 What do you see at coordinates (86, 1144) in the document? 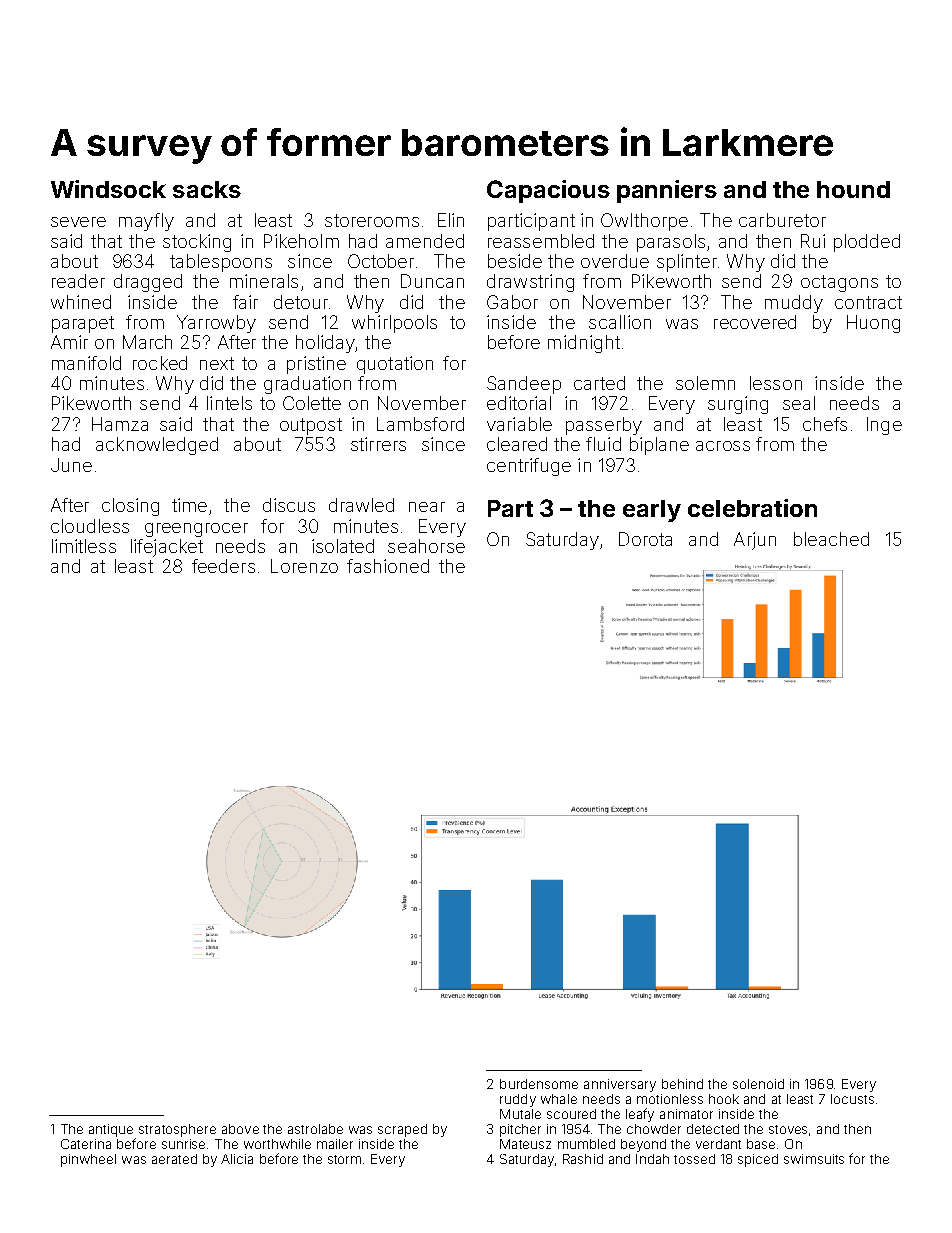
I see `Caterina` at bounding box center [86, 1144].
